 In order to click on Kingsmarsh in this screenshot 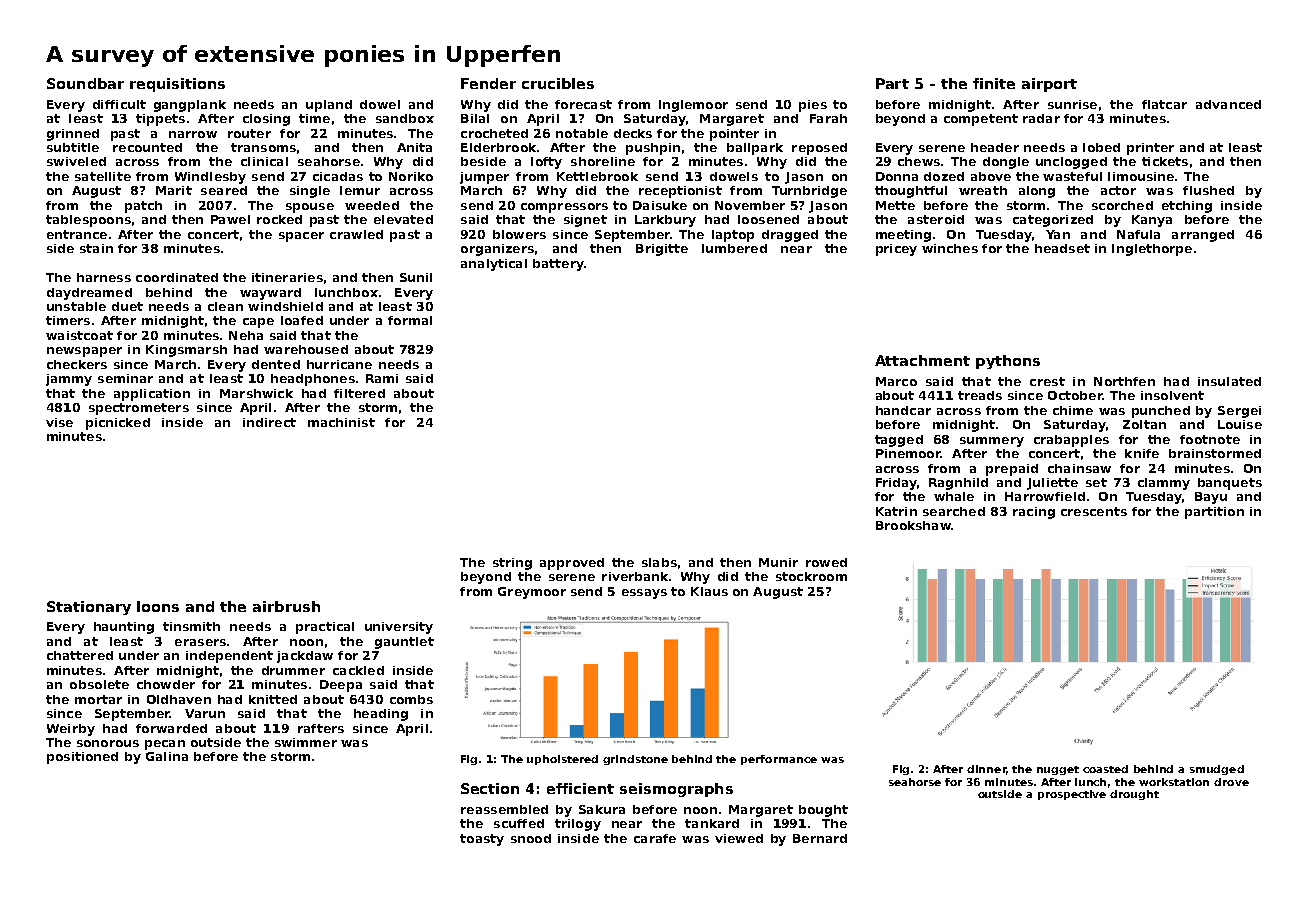, I will do `click(186, 351)`.
